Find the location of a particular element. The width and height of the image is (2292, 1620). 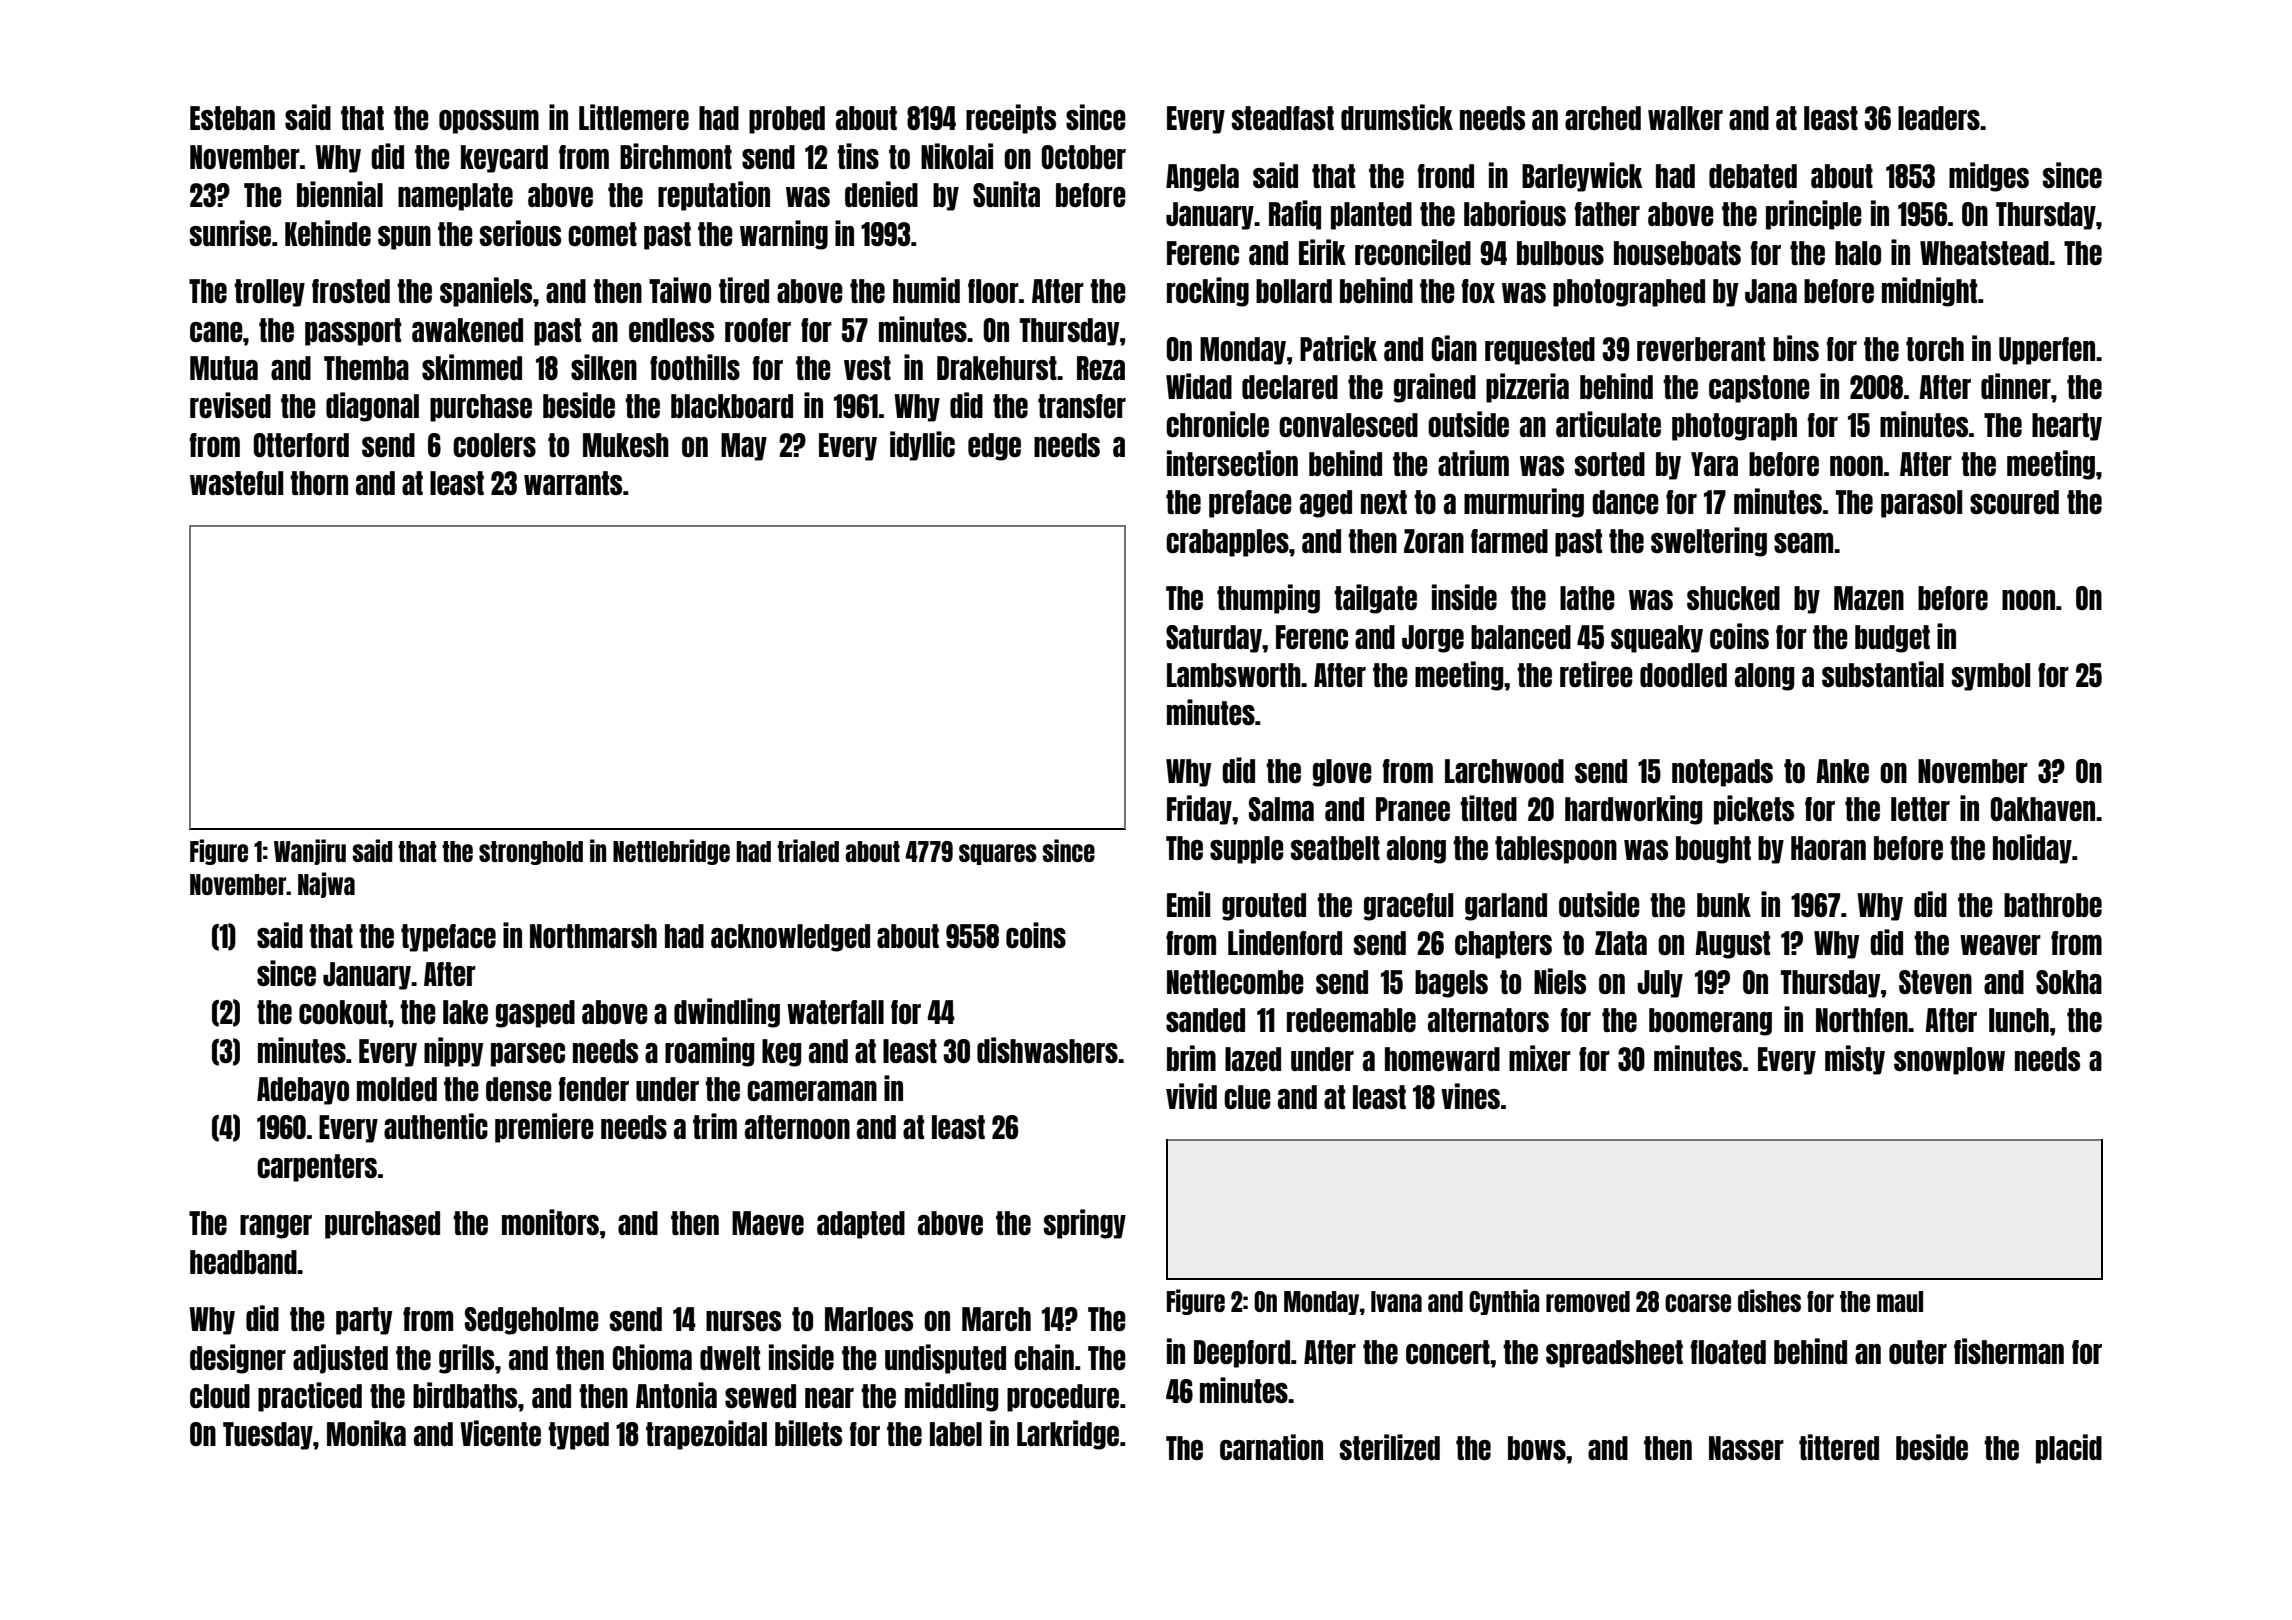

squares is located at coordinates (998, 854).
